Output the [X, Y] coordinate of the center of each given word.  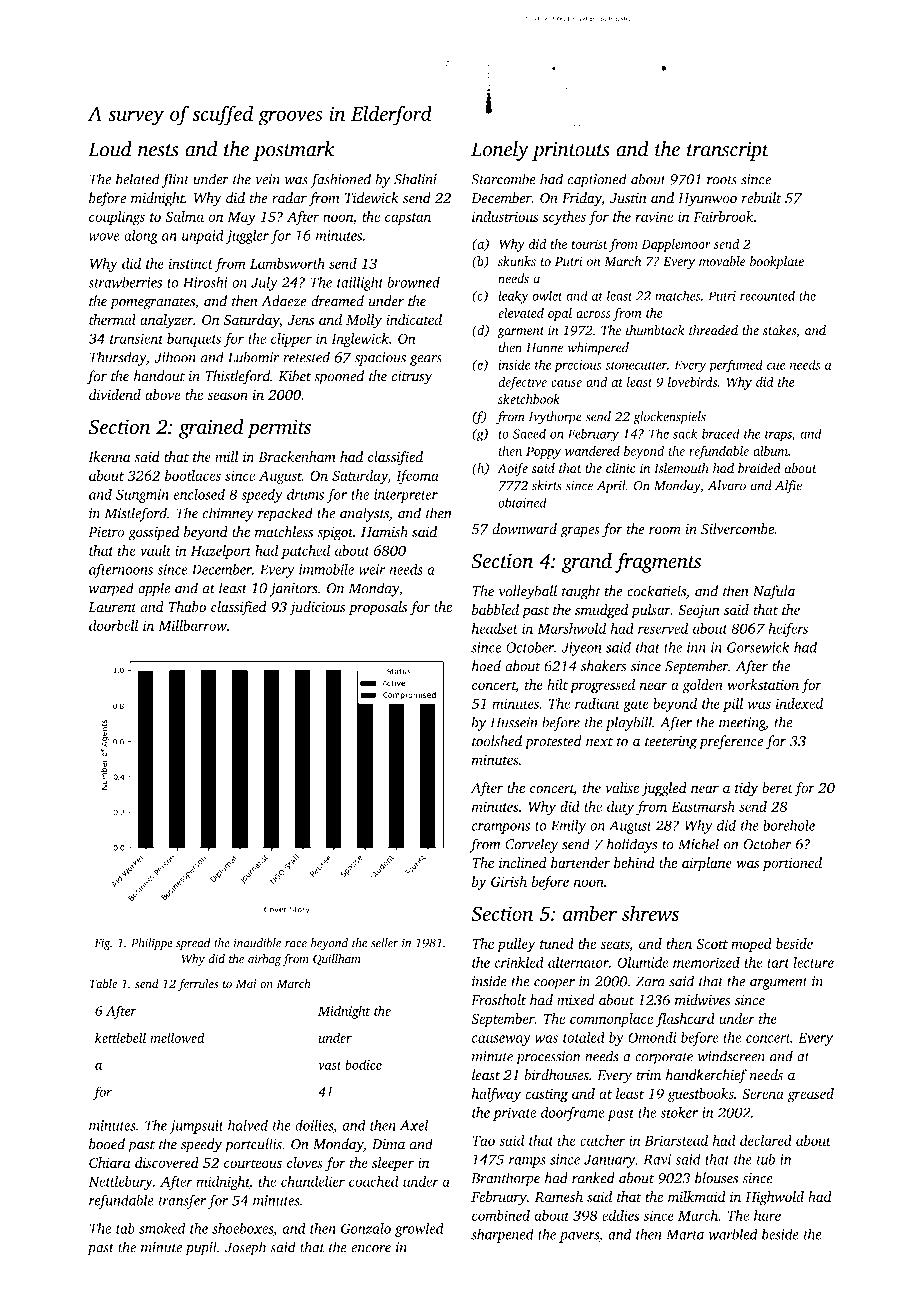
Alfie [788, 487]
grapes [580, 532]
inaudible [257, 943]
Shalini [415, 179]
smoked [162, 1228]
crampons [501, 828]
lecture [813, 962]
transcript [728, 151]
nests [158, 150]
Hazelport [221, 552]
